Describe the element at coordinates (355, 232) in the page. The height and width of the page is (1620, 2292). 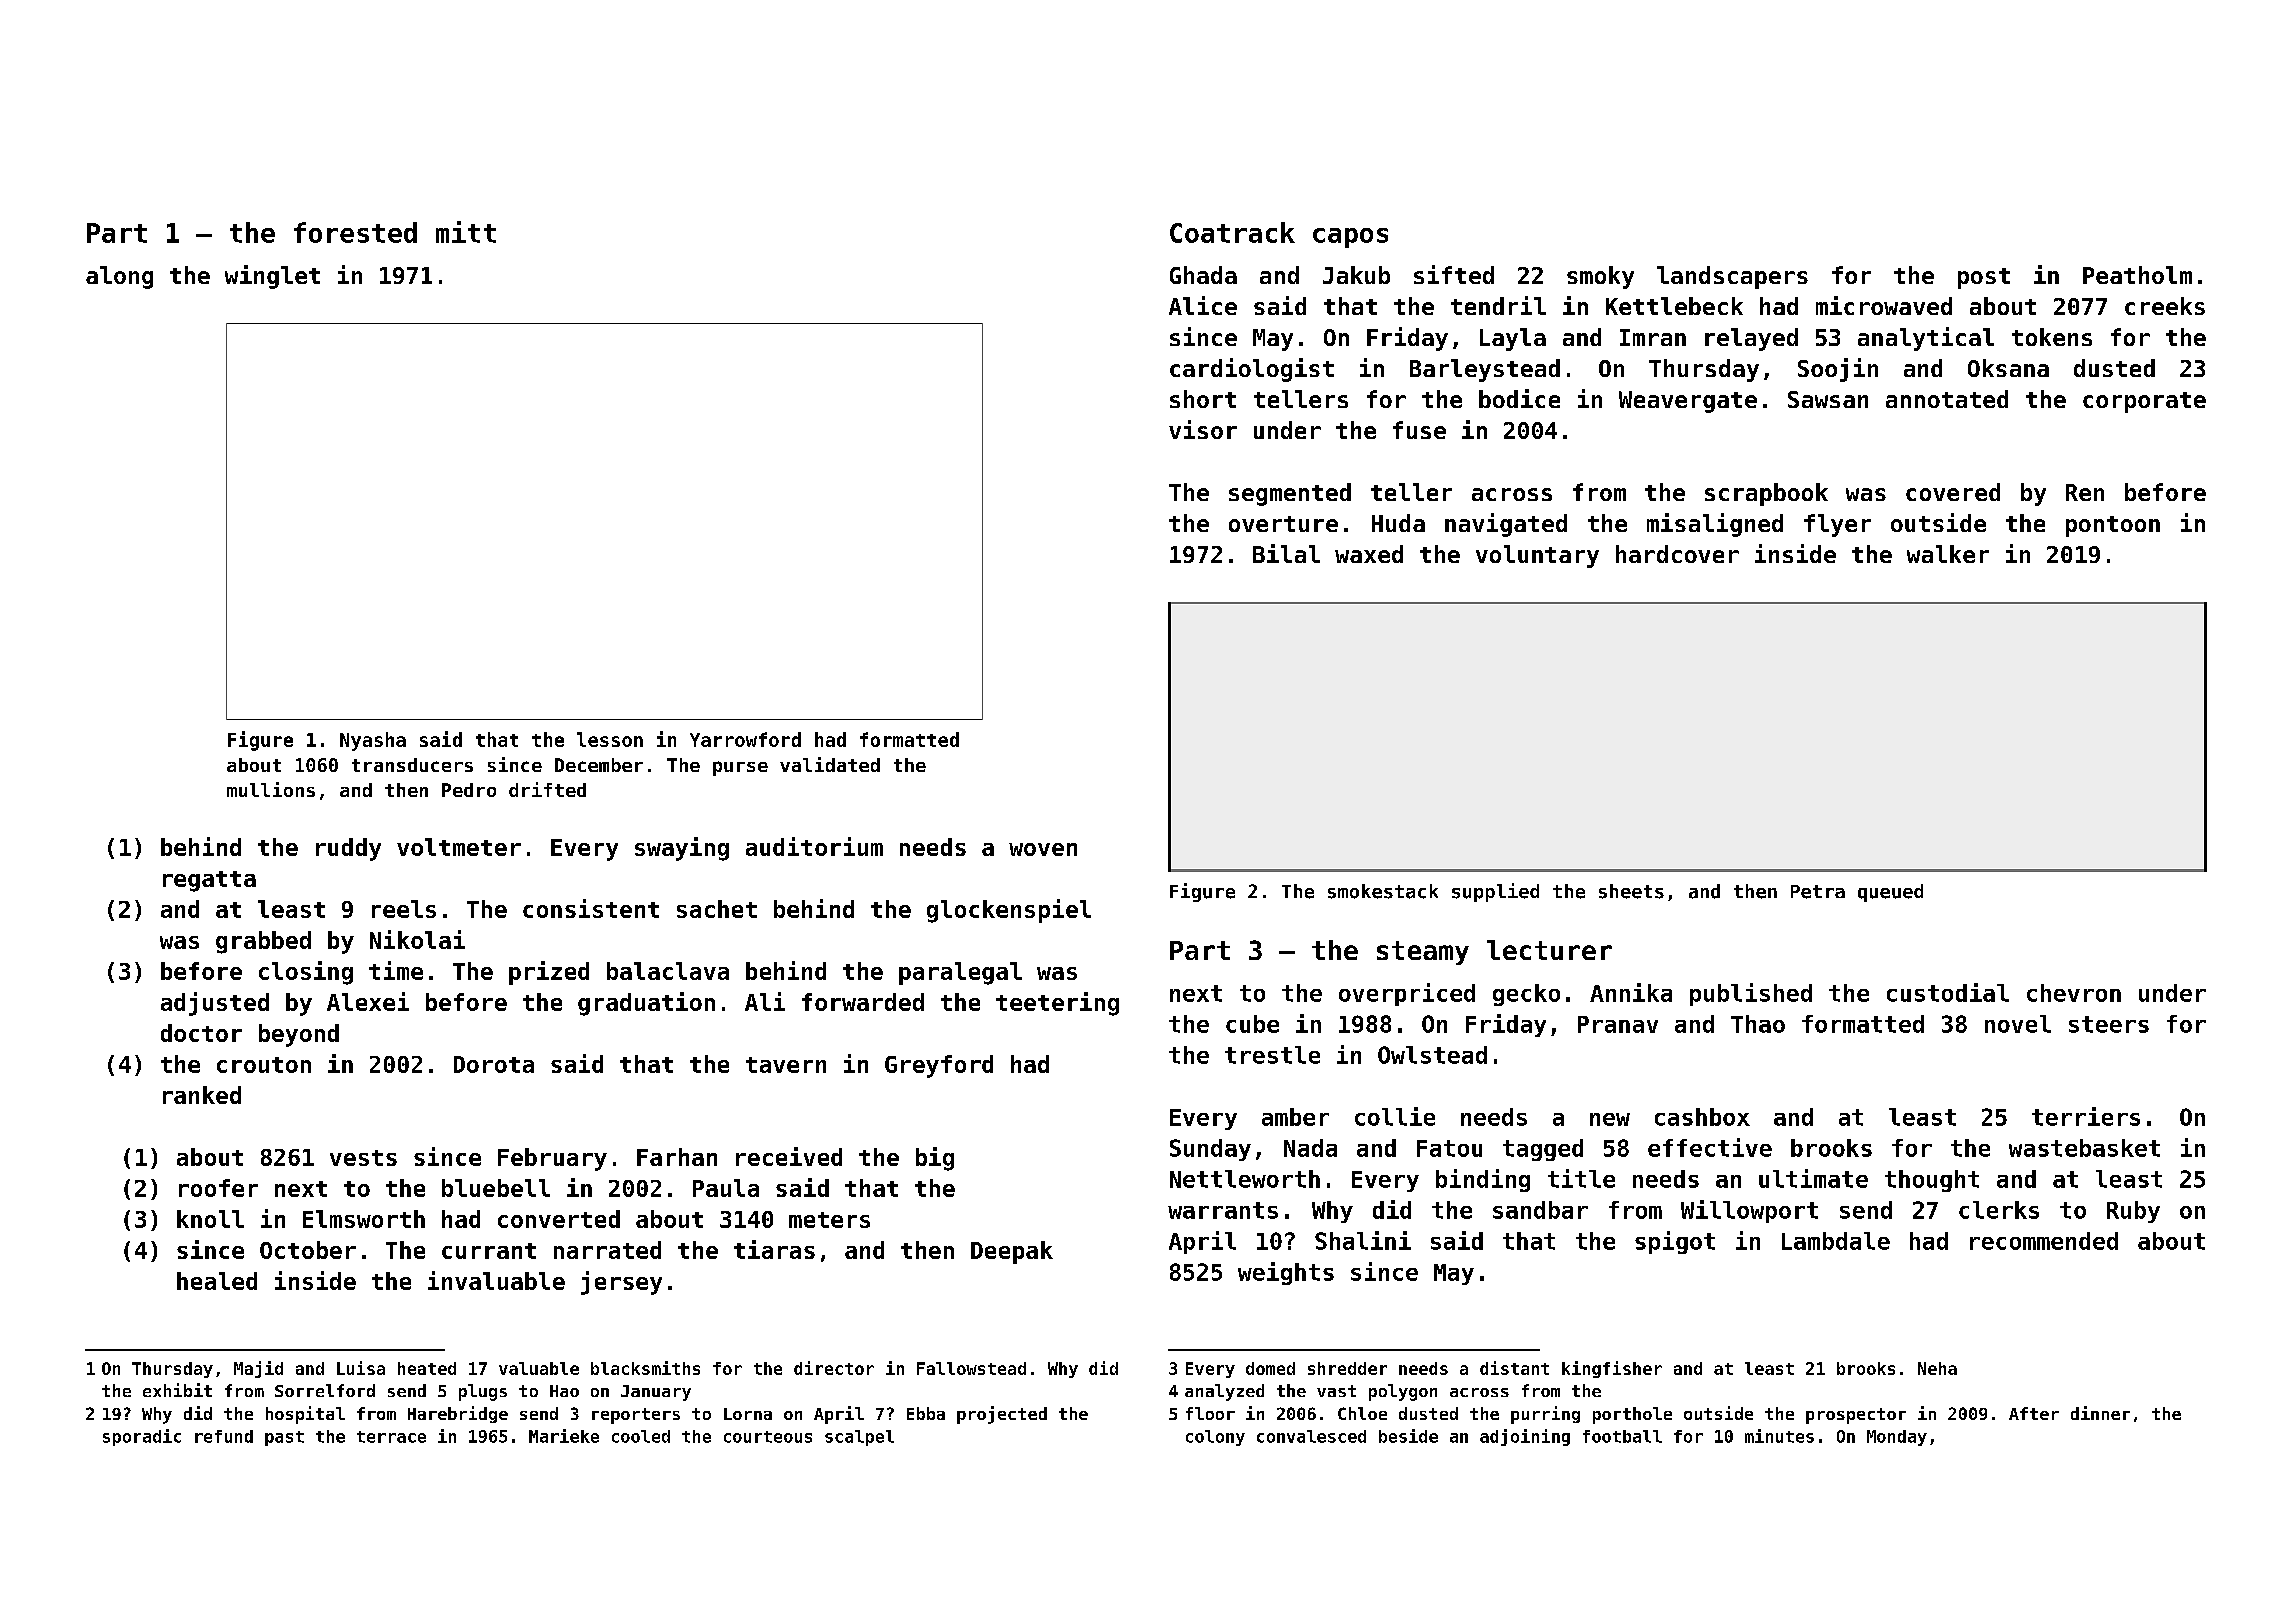
I see `forested` at that location.
